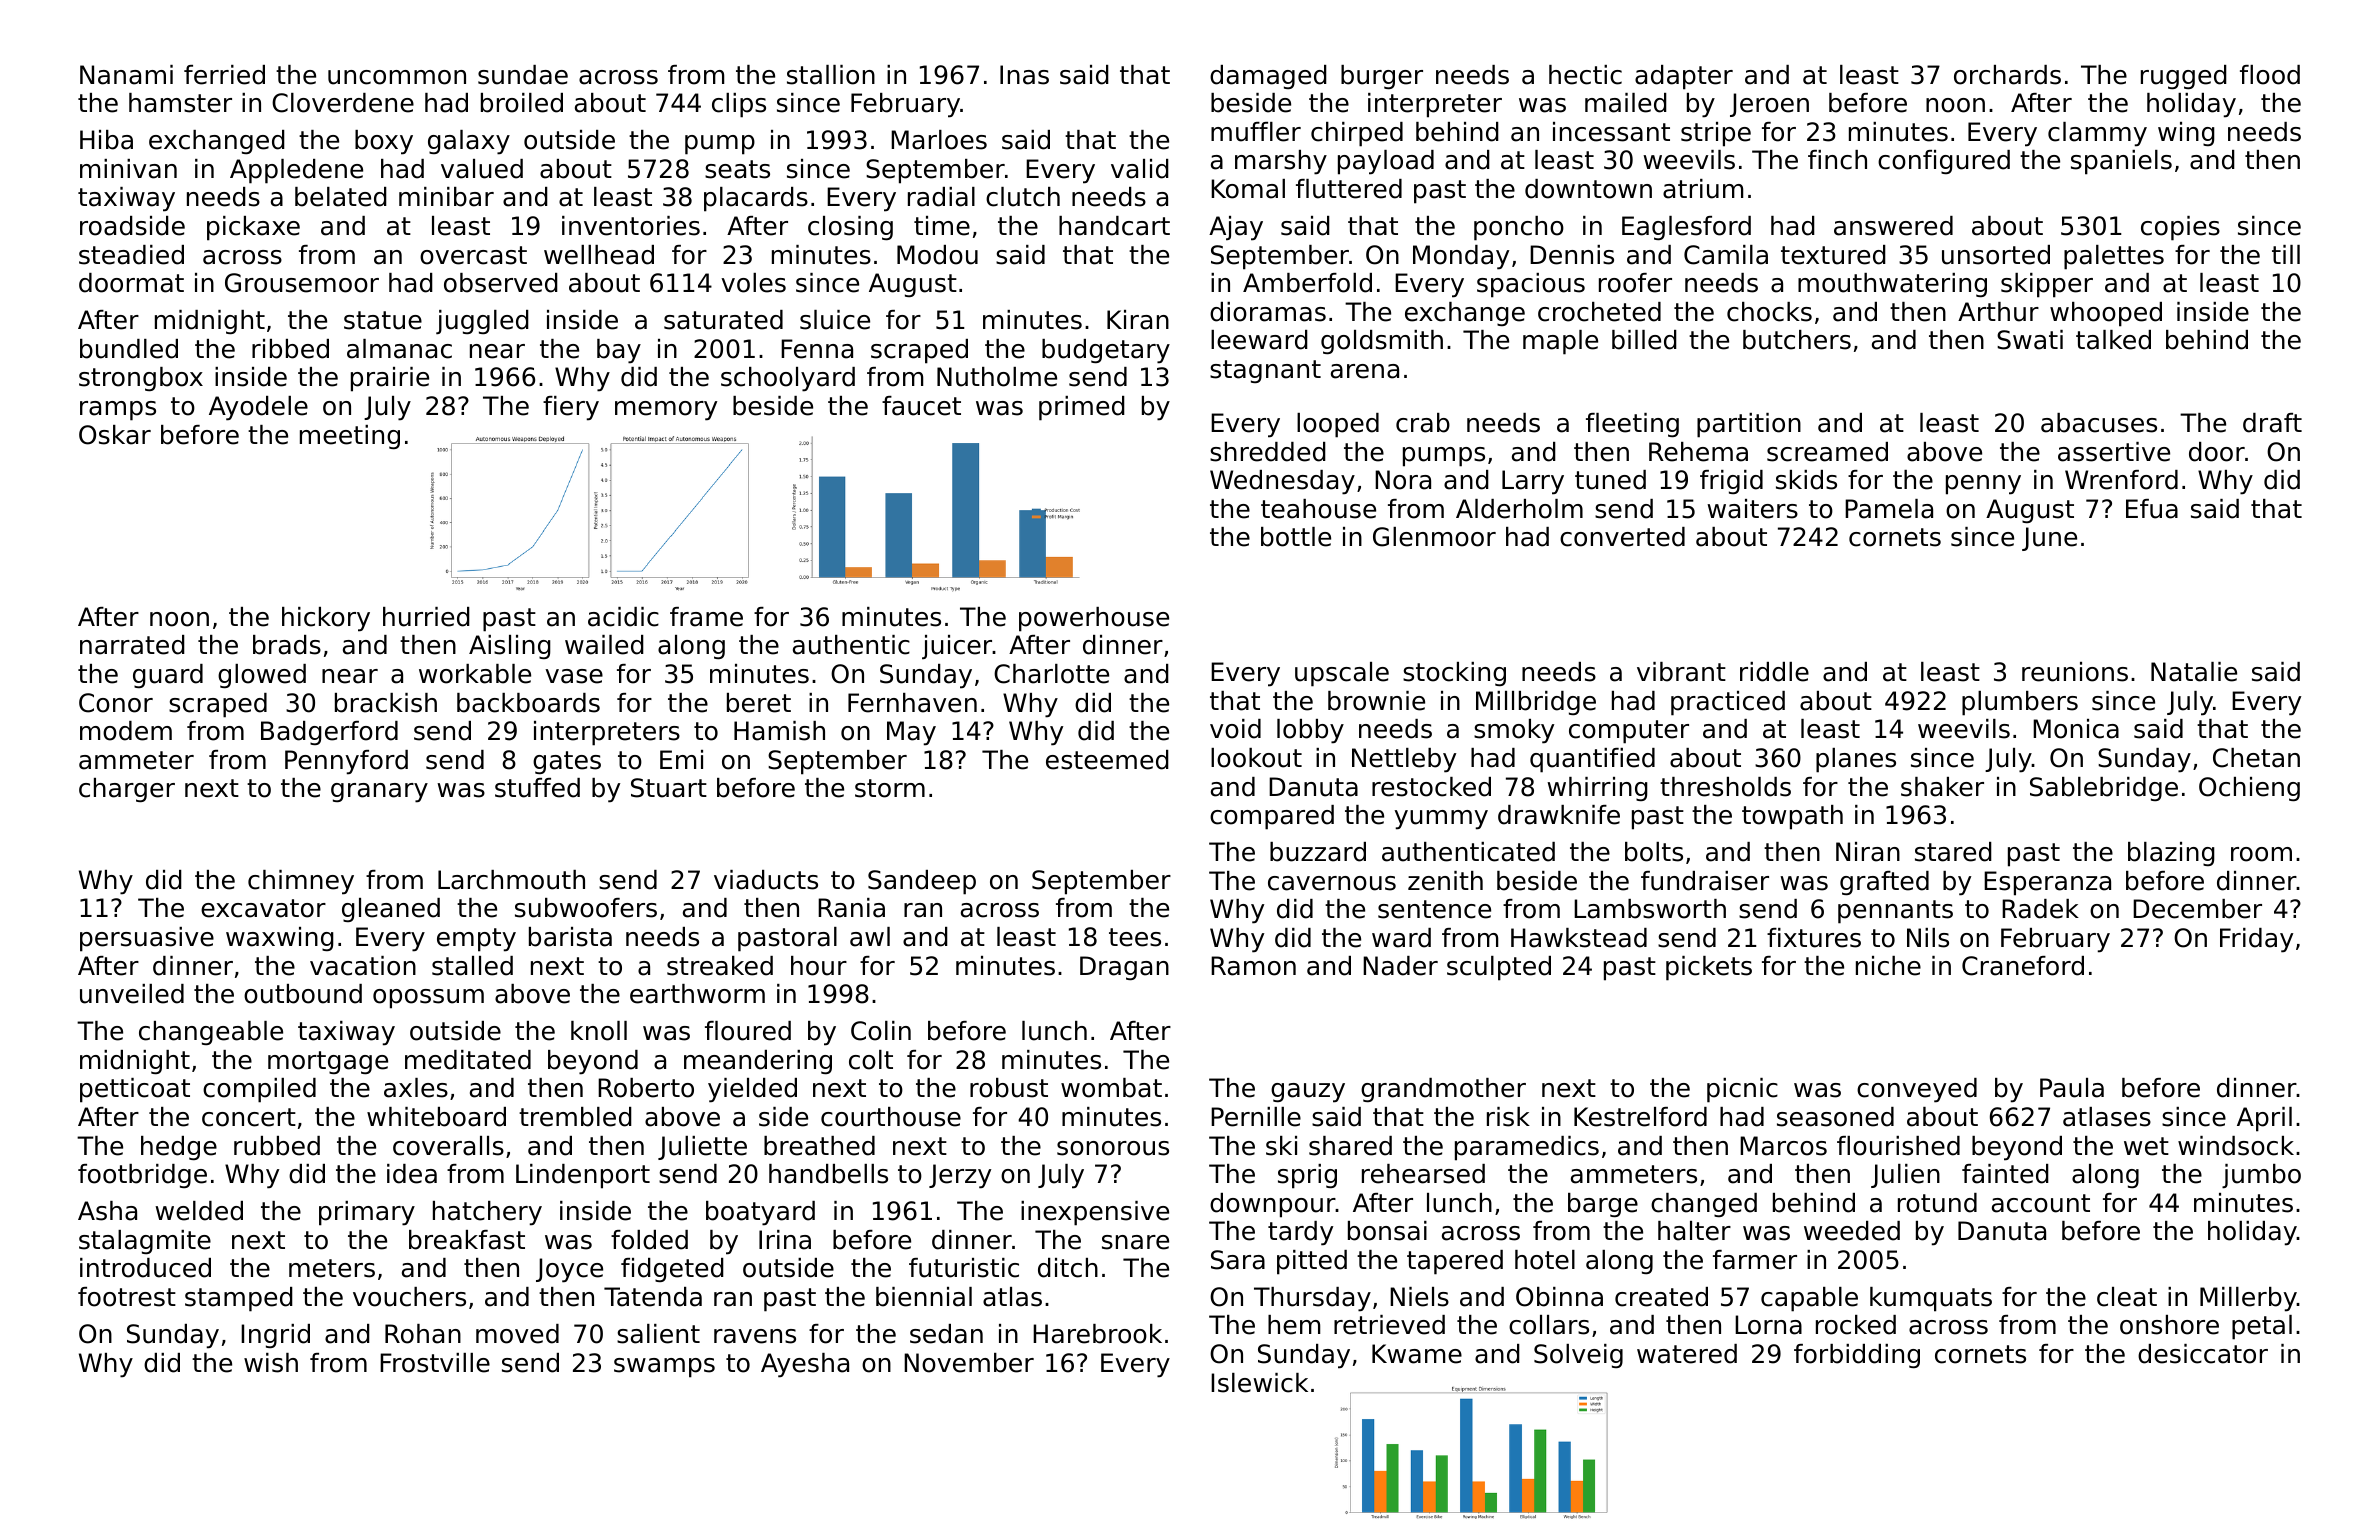 The width and height of the page is (2380, 1540). What do you see at coordinates (2203, 1354) in the page?
I see `desiccator` at bounding box center [2203, 1354].
